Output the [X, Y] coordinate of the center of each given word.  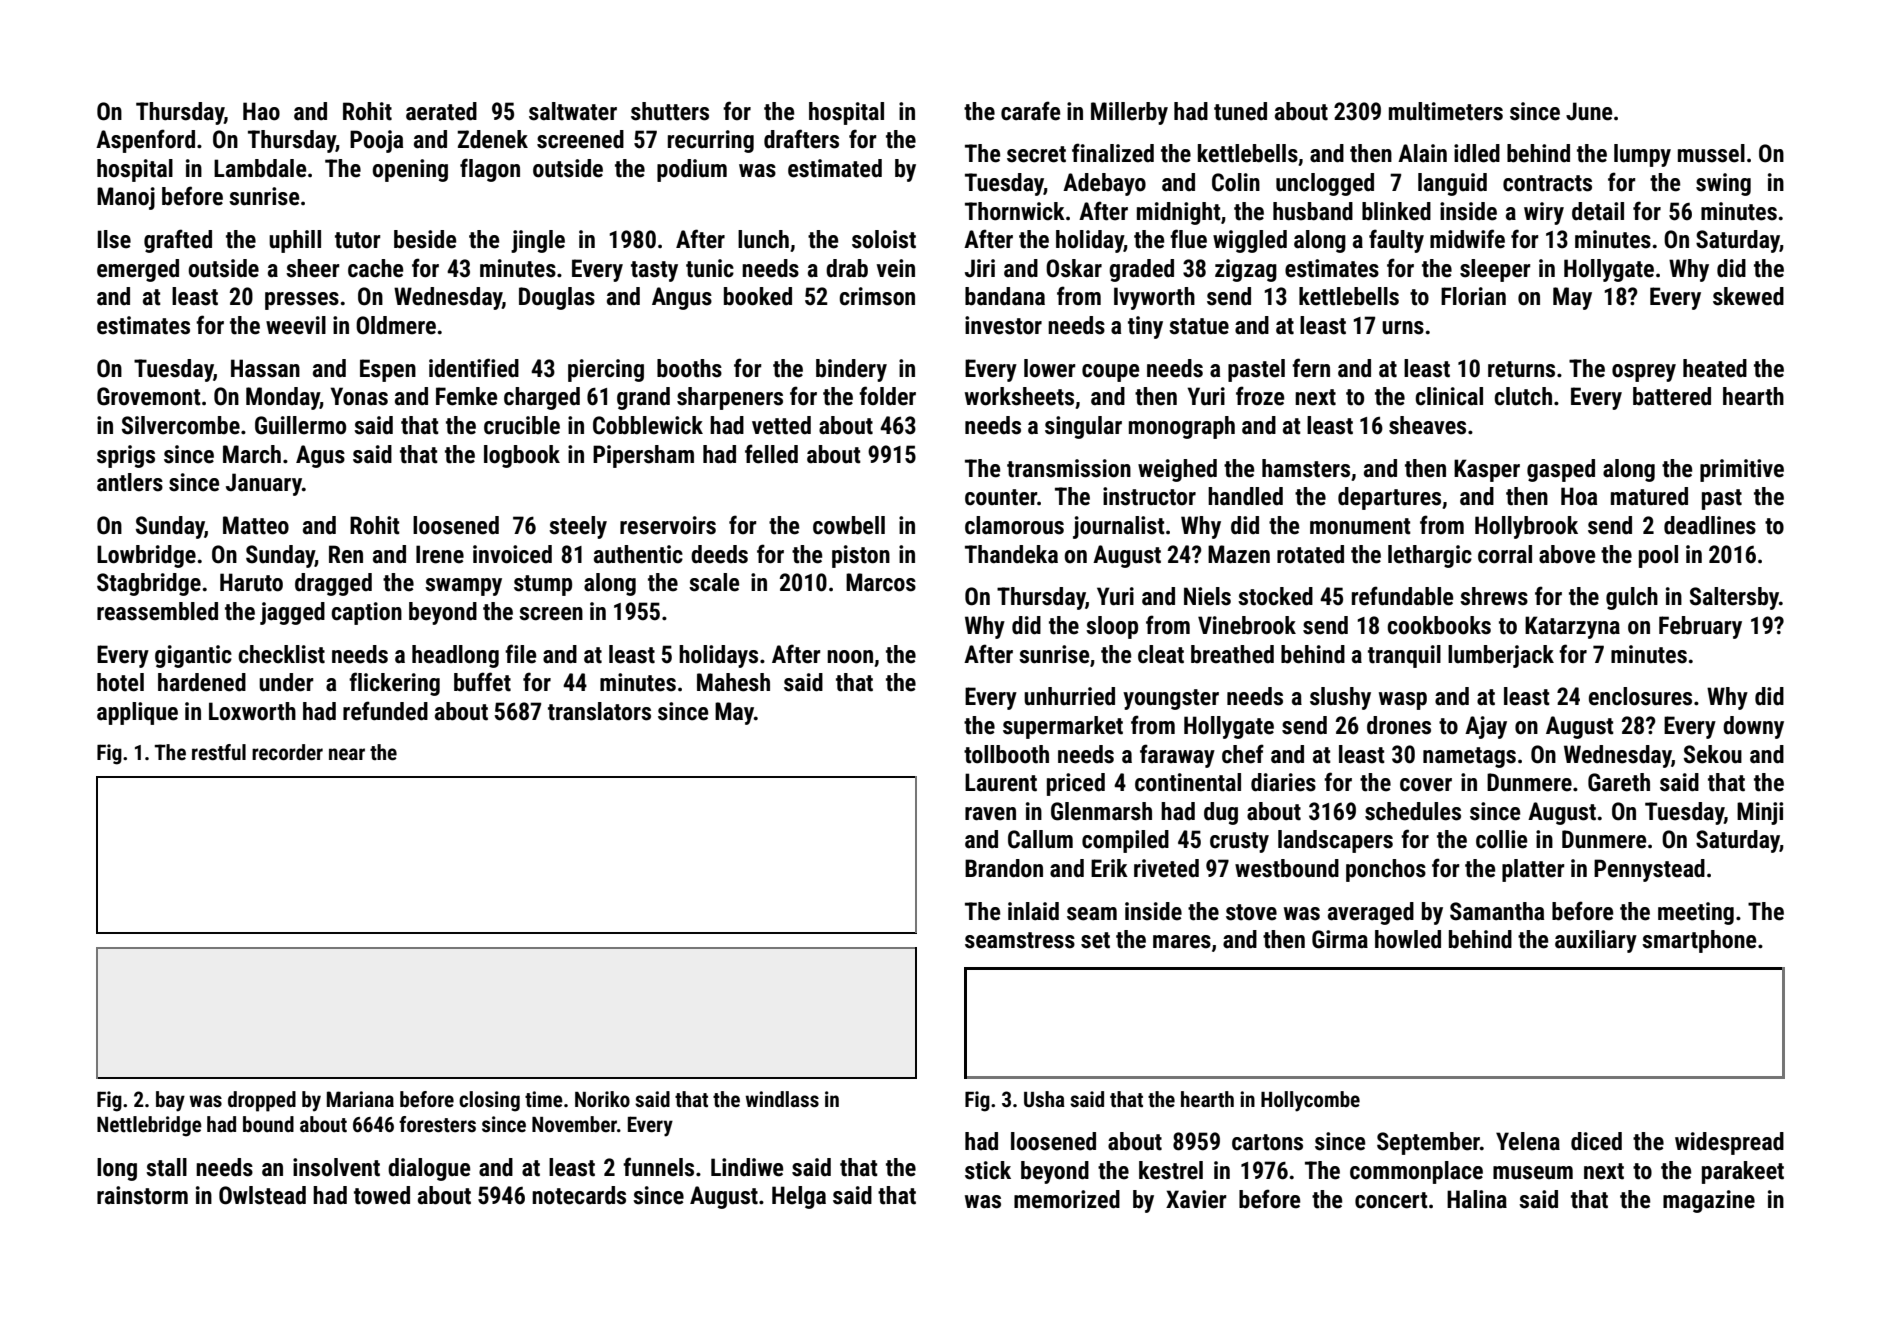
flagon [490, 170]
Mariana [360, 1099]
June [1589, 111]
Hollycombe [1310, 1101]
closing [489, 1101]
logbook [522, 456]
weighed [1177, 470]
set [1095, 940]
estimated [835, 168]
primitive [1742, 470]
